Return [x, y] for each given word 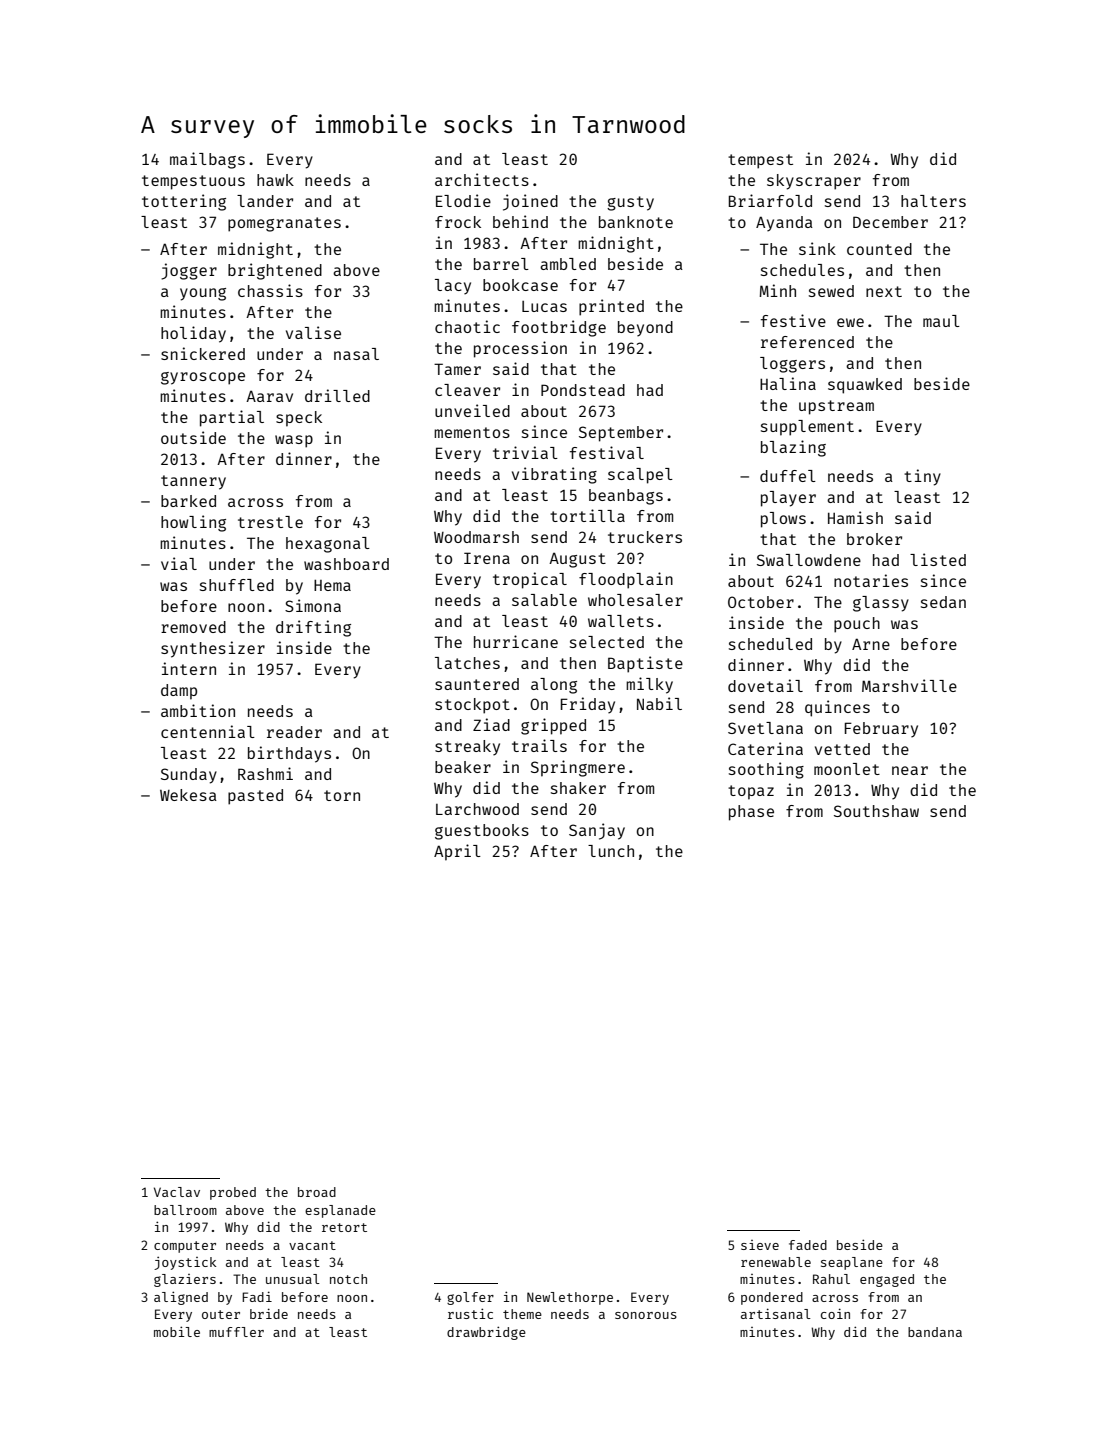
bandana [935, 1332]
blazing [793, 448]
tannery [193, 482]
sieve [760, 1245]
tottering [184, 202]
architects [482, 179]
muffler [236, 1332]
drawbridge [486, 1333]
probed [233, 1193]
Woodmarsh [476, 537]
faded [808, 1245]
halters [933, 201]
